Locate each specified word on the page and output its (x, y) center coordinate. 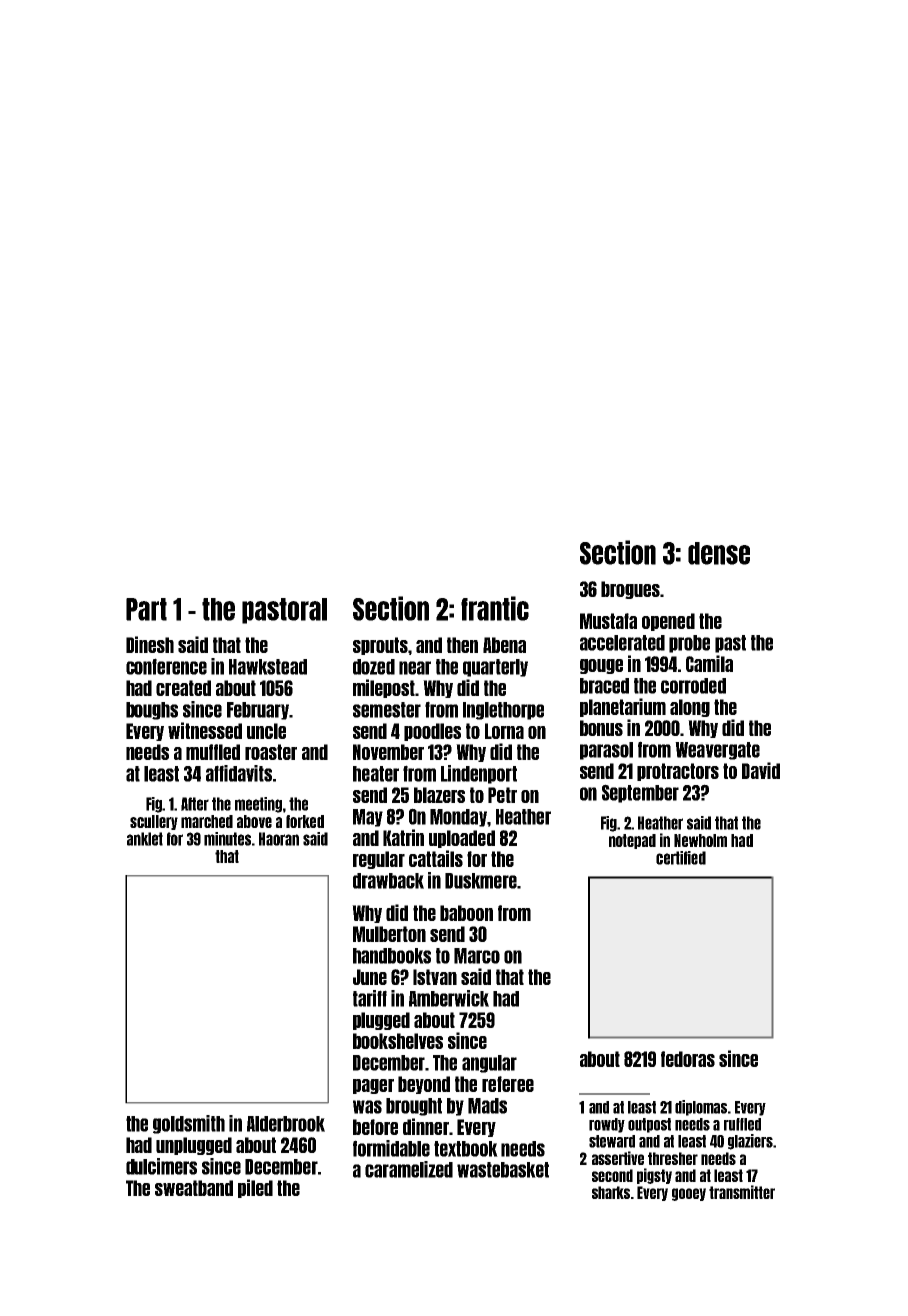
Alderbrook (286, 1124)
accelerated (622, 643)
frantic (495, 608)
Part (146, 609)
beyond (424, 1085)
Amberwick (449, 998)
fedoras (688, 1059)
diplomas (701, 1108)
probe (689, 644)
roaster (271, 752)
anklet (145, 839)
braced (604, 686)
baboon (466, 913)
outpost (649, 1125)
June (370, 977)
